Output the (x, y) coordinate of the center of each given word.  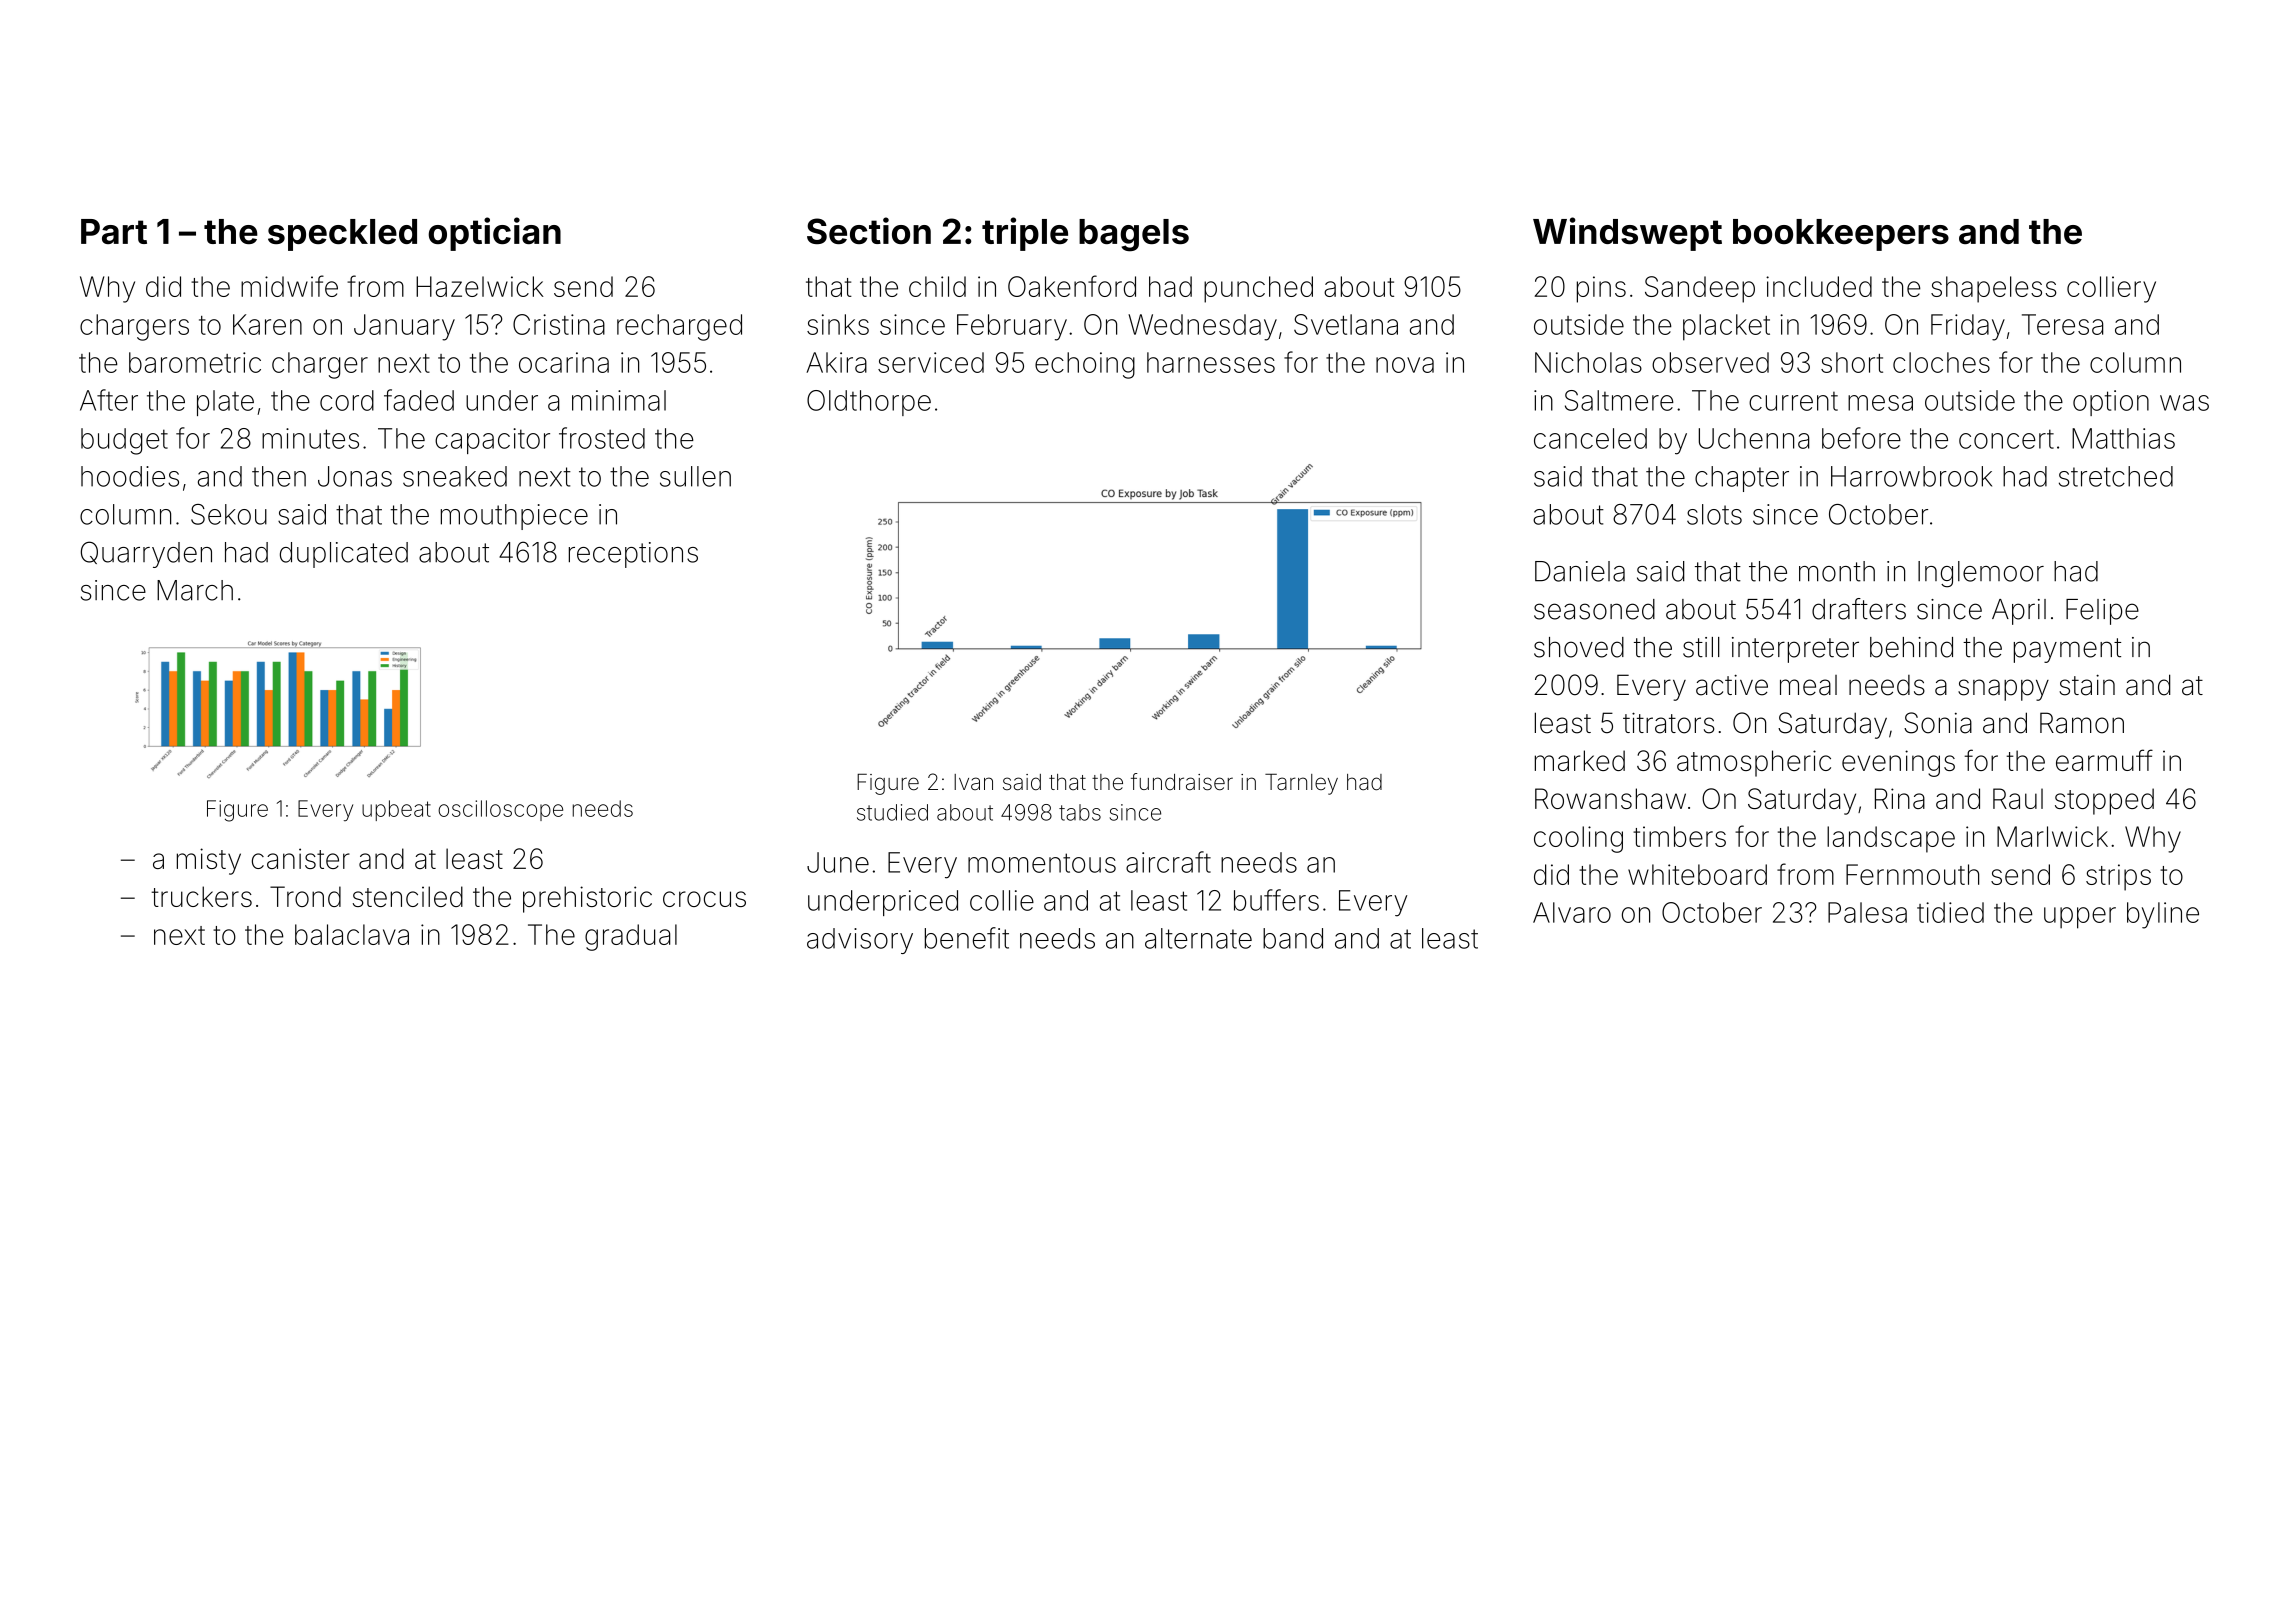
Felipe (2102, 612)
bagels (1134, 235)
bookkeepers (1841, 235)
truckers (202, 896)
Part (114, 231)
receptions (633, 555)
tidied (1950, 912)
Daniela (1580, 571)
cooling (1578, 839)
